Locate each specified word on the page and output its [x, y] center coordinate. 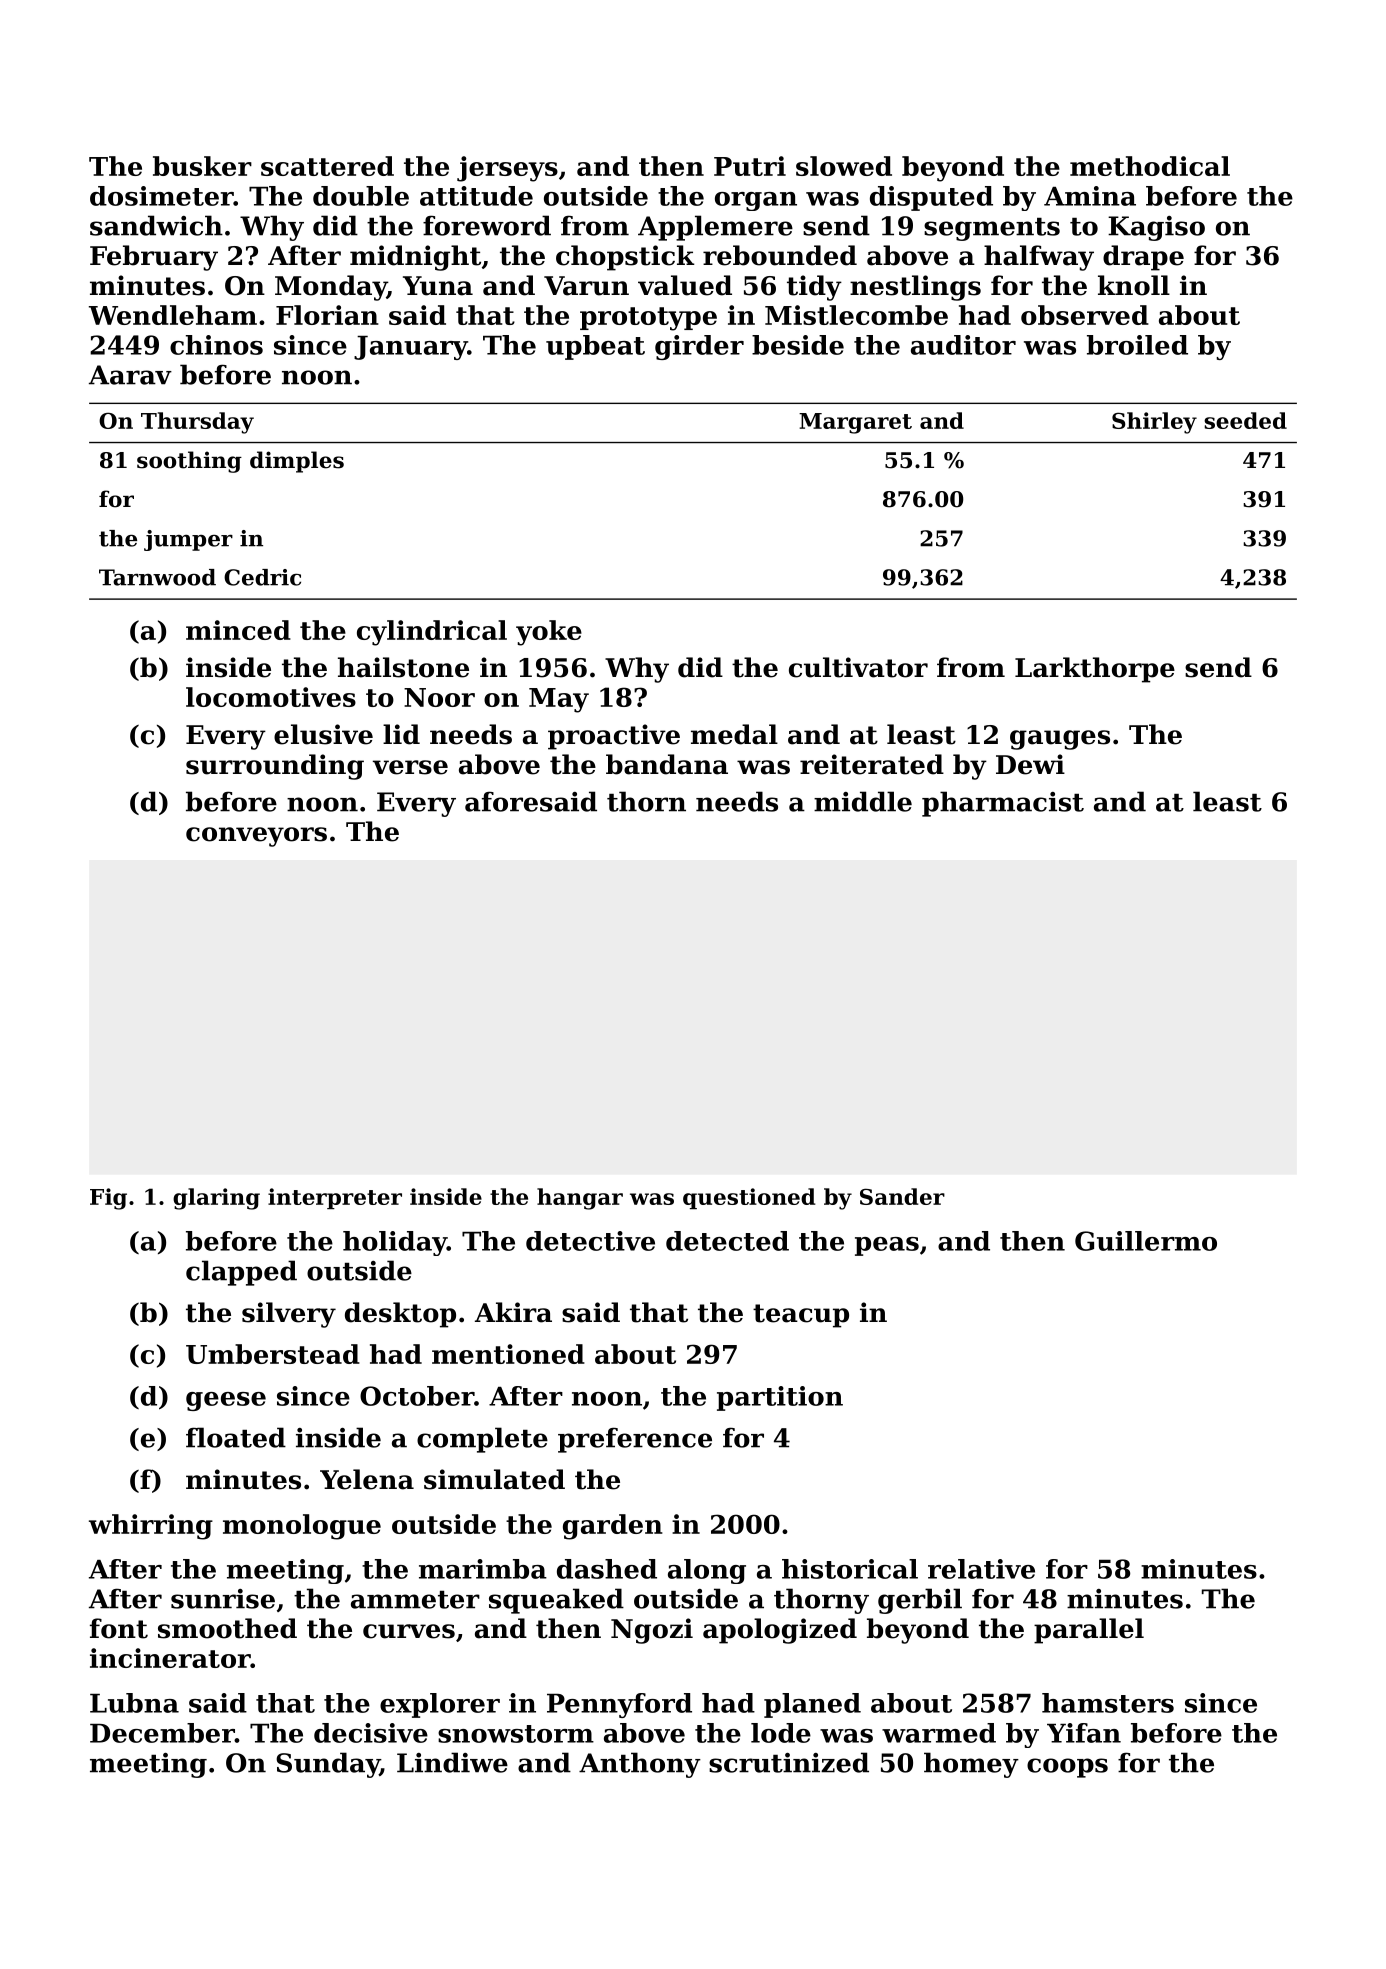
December [162, 1733]
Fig [108, 1199]
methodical [1150, 166]
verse [410, 767]
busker [202, 166]
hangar [580, 1199]
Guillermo [1146, 1241]
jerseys [507, 169]
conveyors [256, 837]
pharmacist [1003, 804]
